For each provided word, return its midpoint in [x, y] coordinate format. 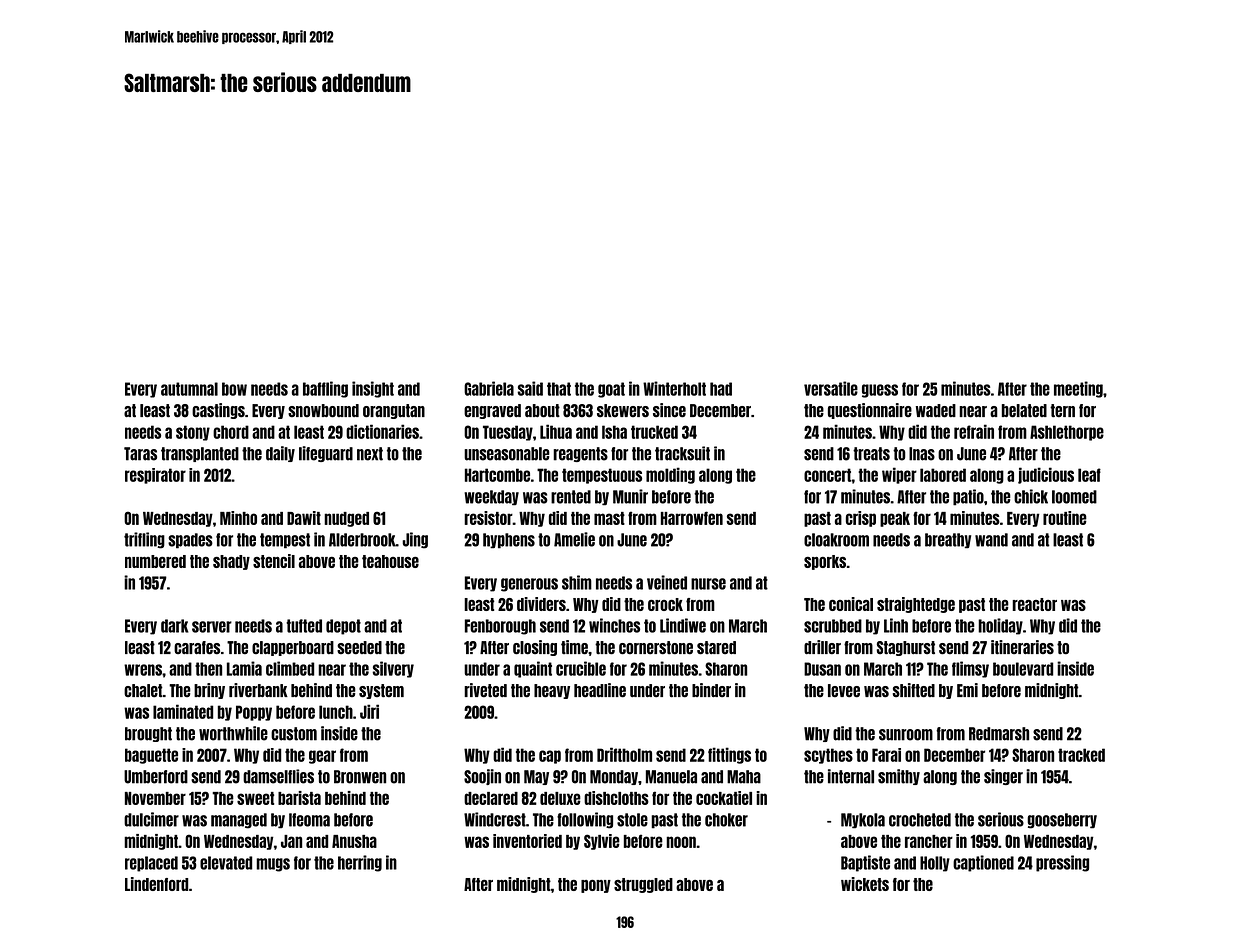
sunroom [906, 735]
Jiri [369, 711]
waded [936, 411]
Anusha [354, 841]
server [212, 627]
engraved [492, 411]
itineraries [1022, 647]
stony [193, 433]
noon [681, 842]
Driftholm [624, 754]
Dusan [822, 669]
